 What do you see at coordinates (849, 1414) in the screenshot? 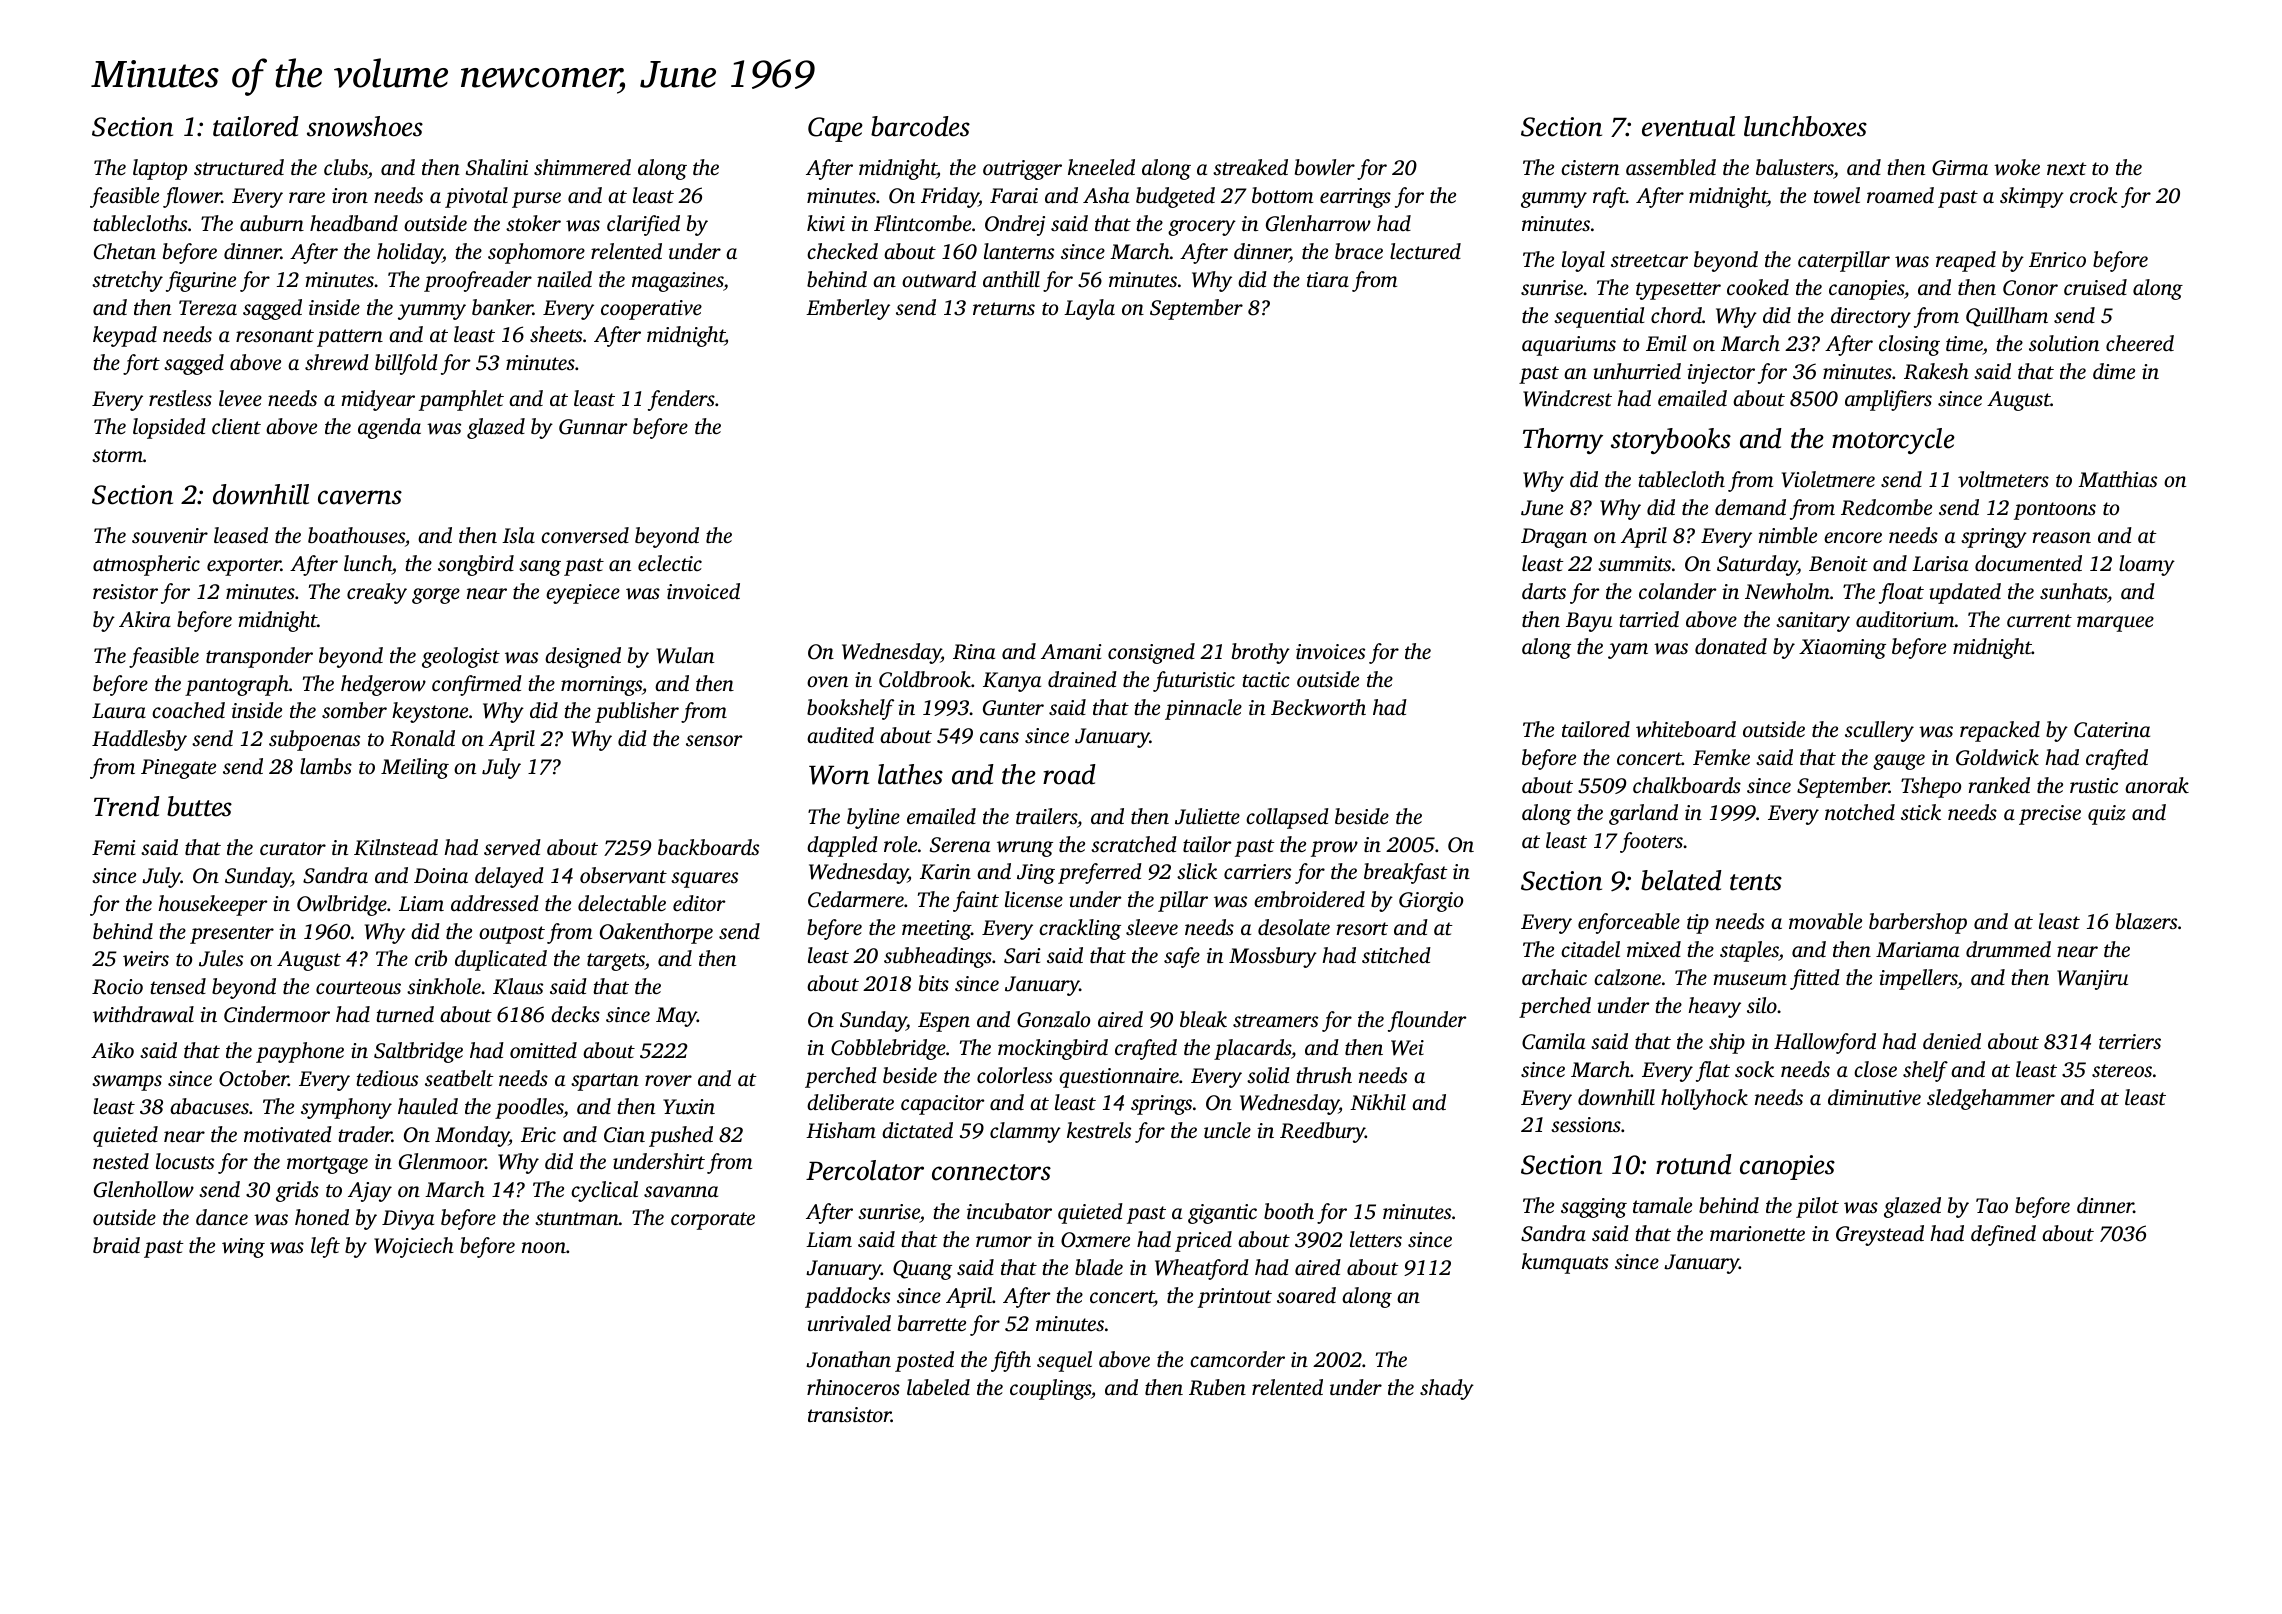
I see `transistor` at bounding box center [849, 1414].
